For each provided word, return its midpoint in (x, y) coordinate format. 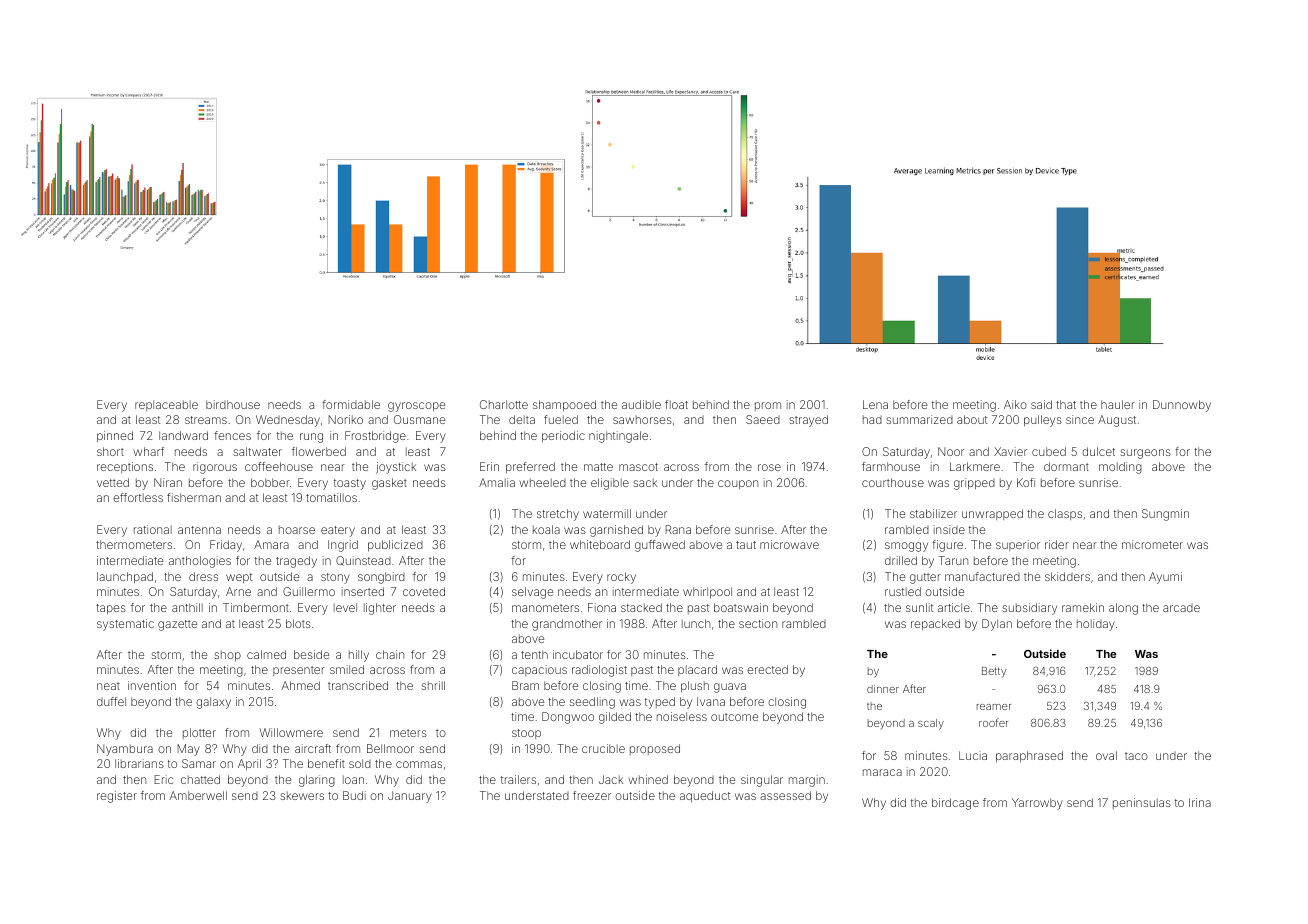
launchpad (125, 577)
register (117, 797)
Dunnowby (1182, 406)
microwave (789, 544)
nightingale (618, 437)
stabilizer (933, 513)
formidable (351, 404)
